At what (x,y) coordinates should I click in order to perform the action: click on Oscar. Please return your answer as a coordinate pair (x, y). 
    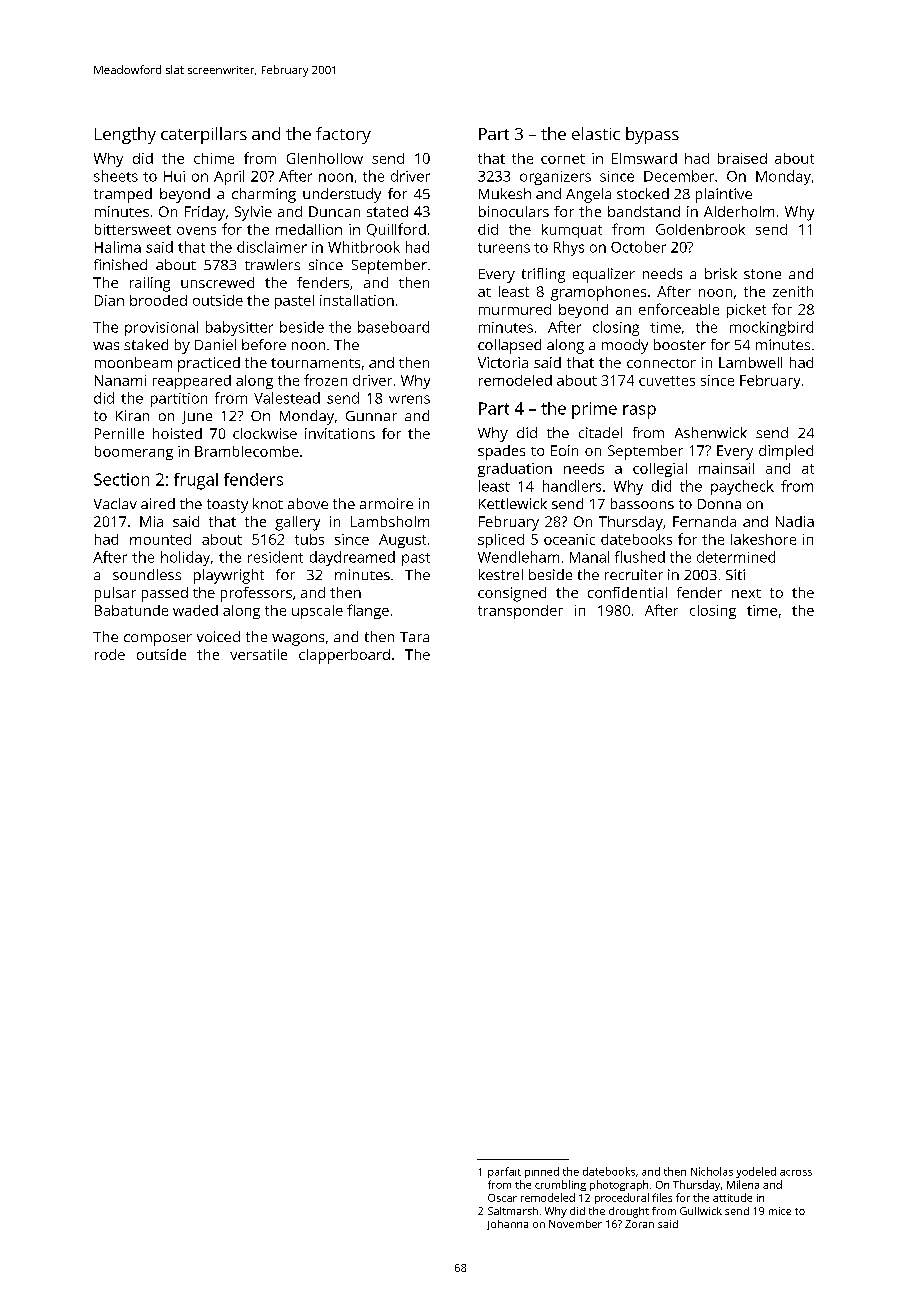
    Looking at the image, I should click on (502, 1198).
